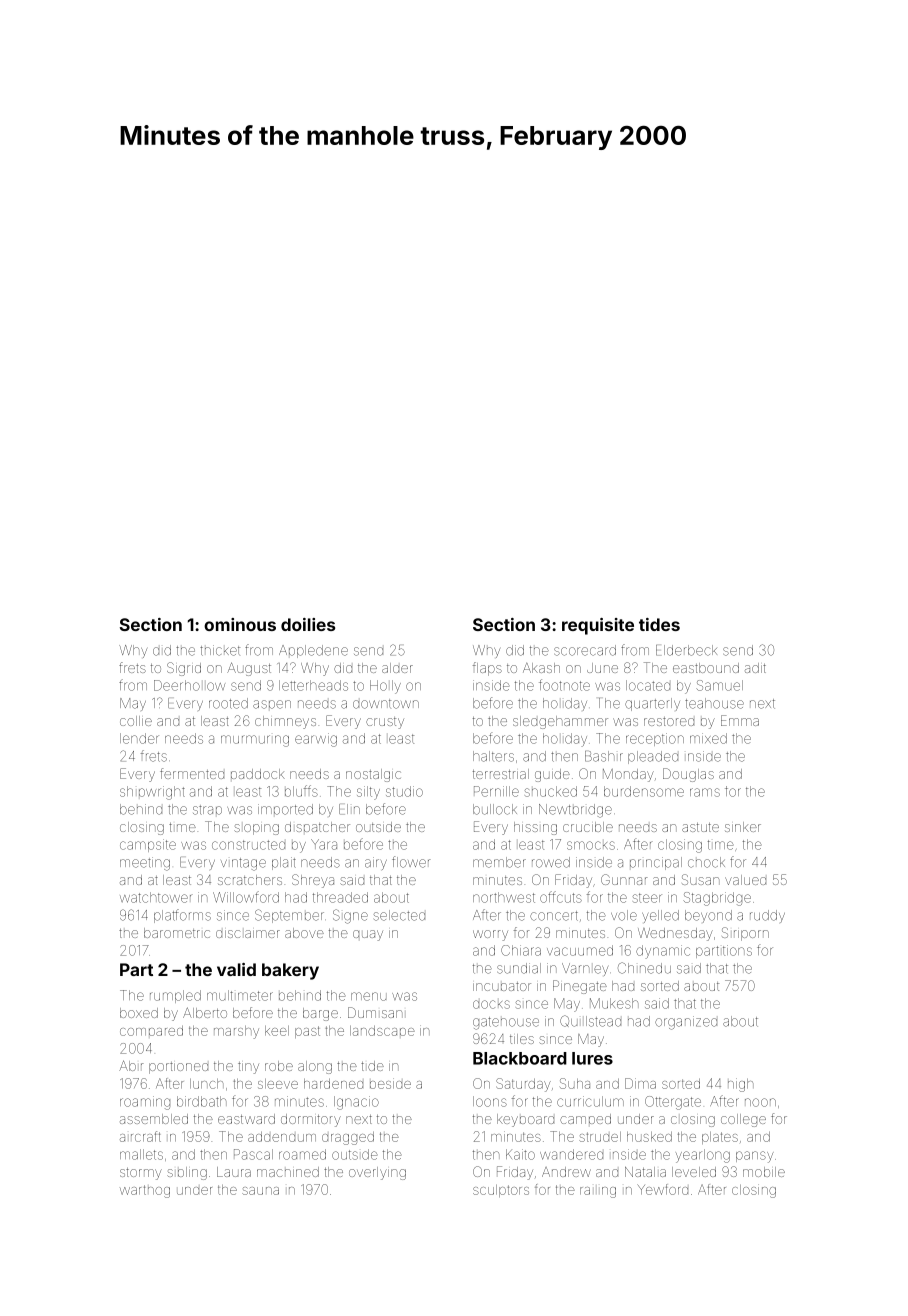 This screenshot has width=908, height=1316. I want to click on valued, so click(745, 880).
